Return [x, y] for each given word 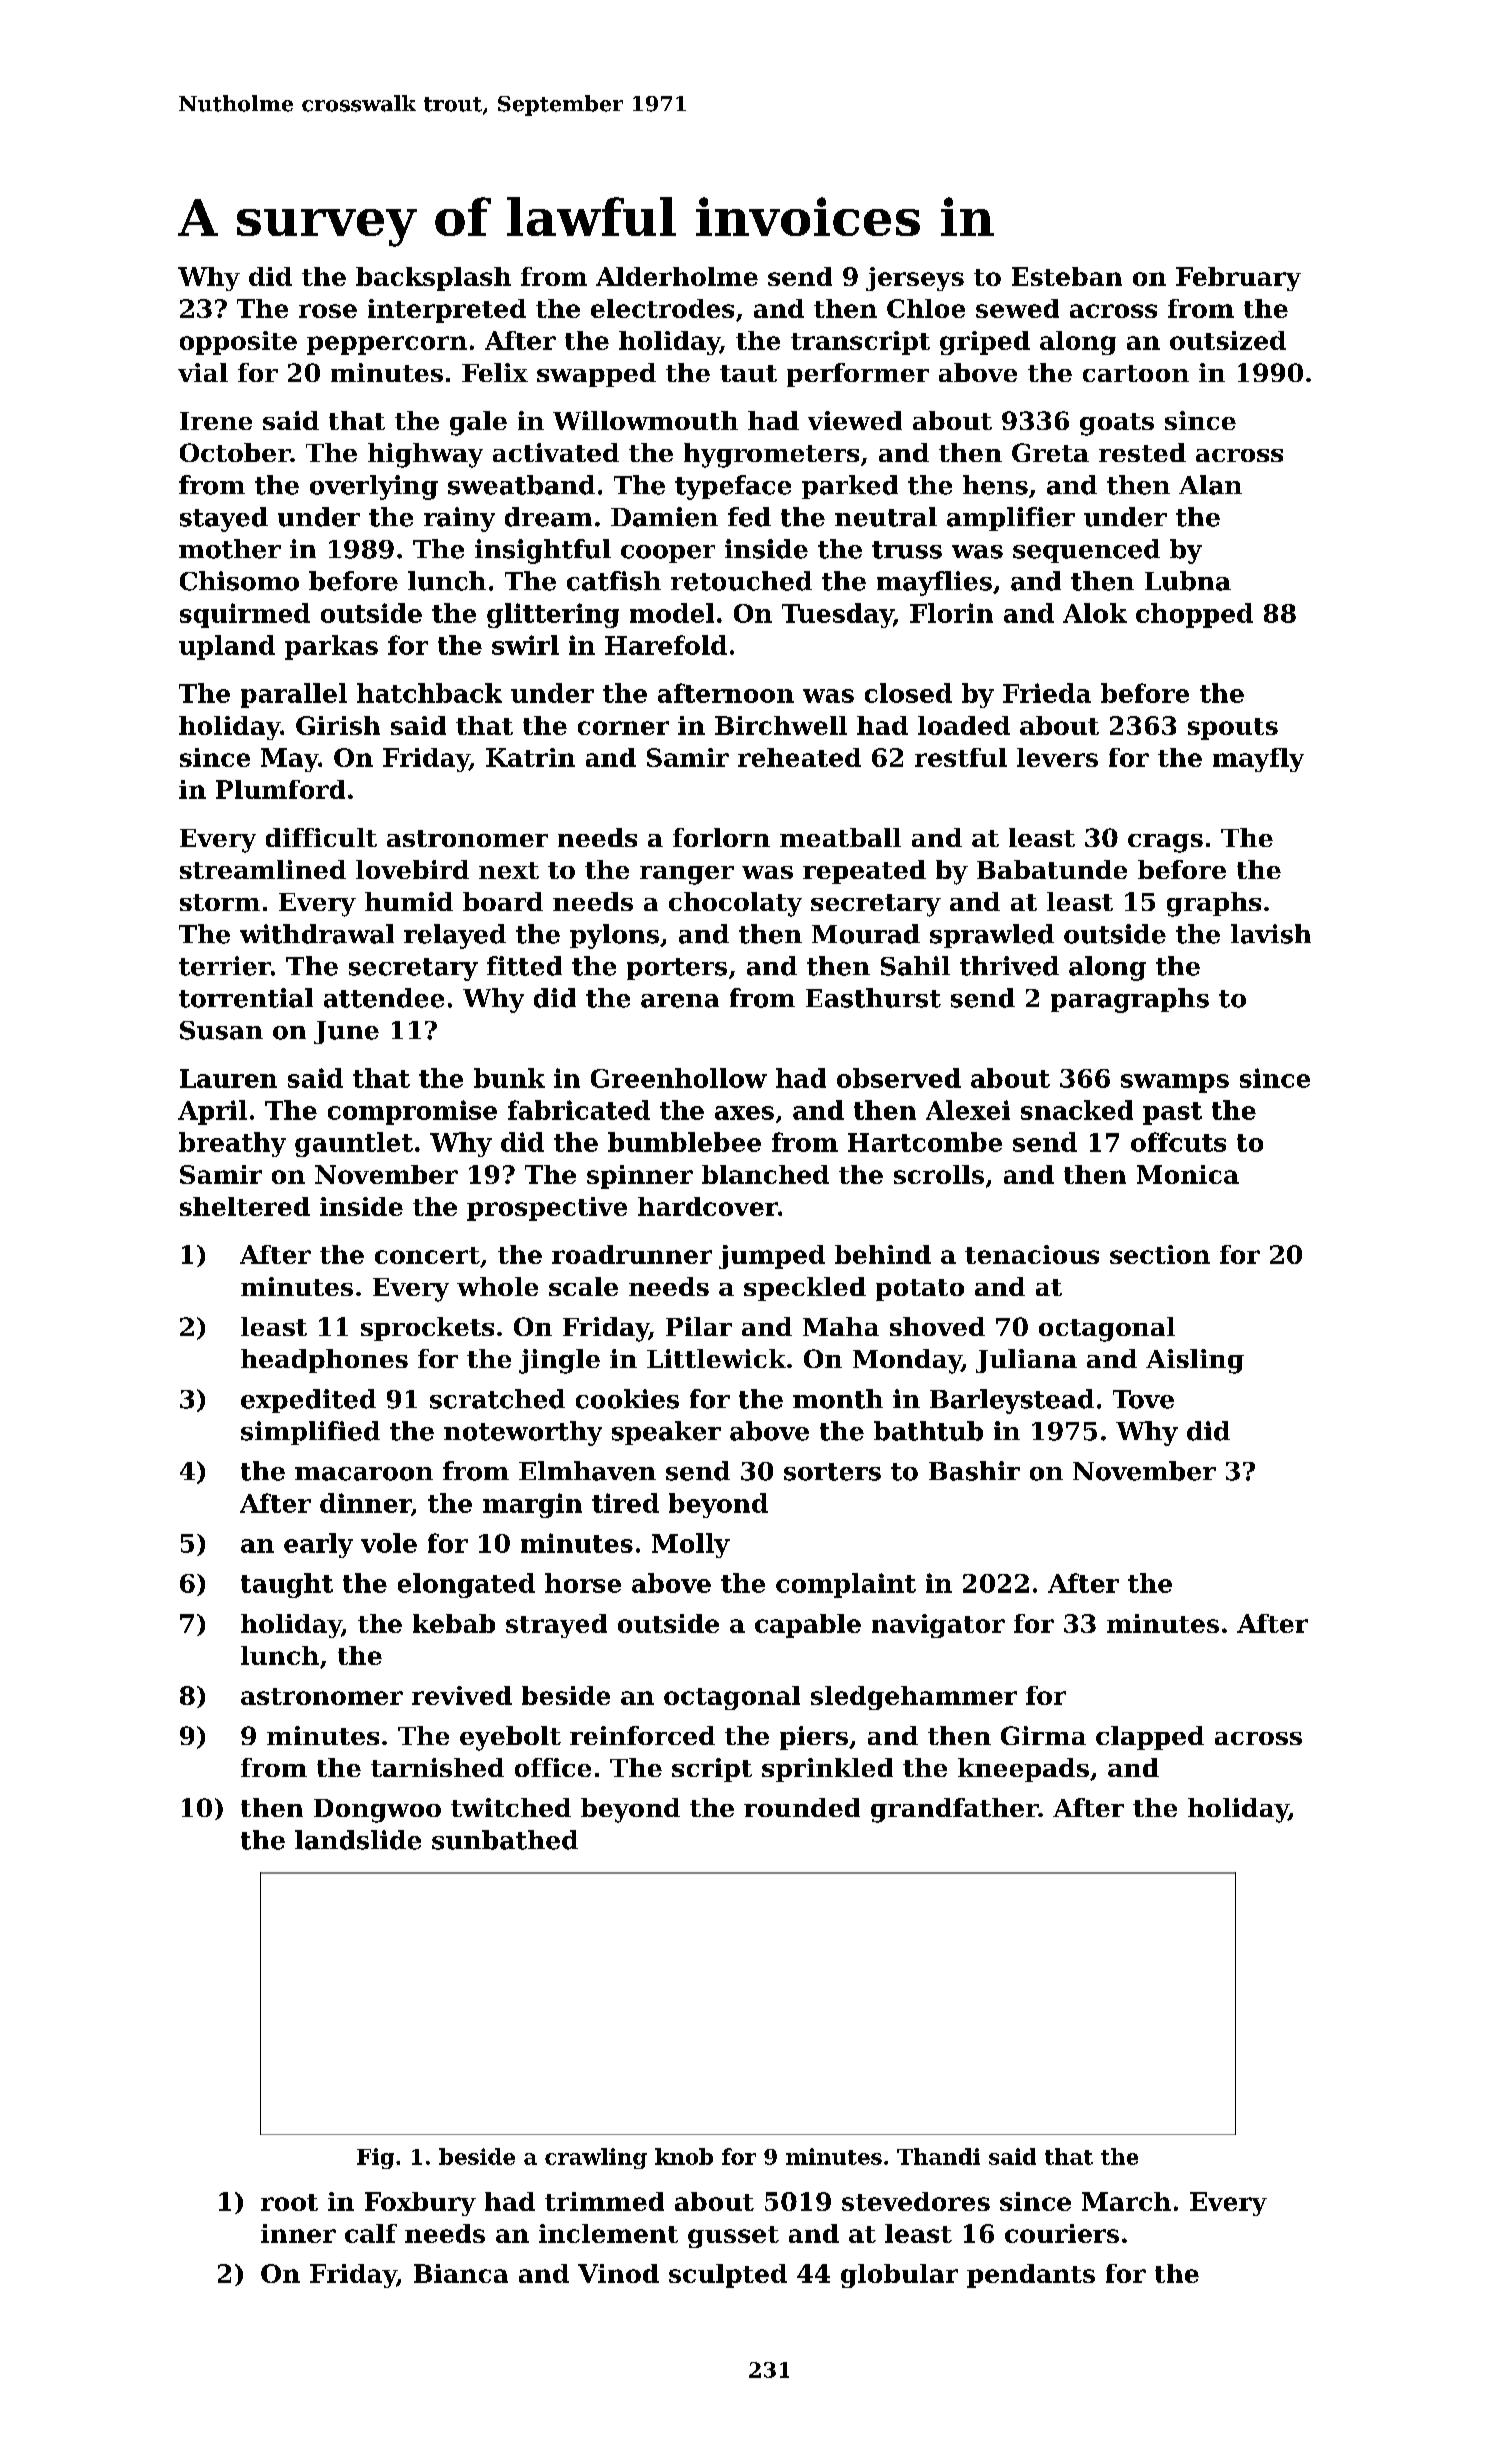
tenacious [1032, 1254]
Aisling [1195, 1361]
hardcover [708, 1206]
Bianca [461, 2273]
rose [328, 311]
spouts [1233, 729]
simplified [310, 1433]
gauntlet [354, 1144]
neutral [886, 517]
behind [883, 1254]
